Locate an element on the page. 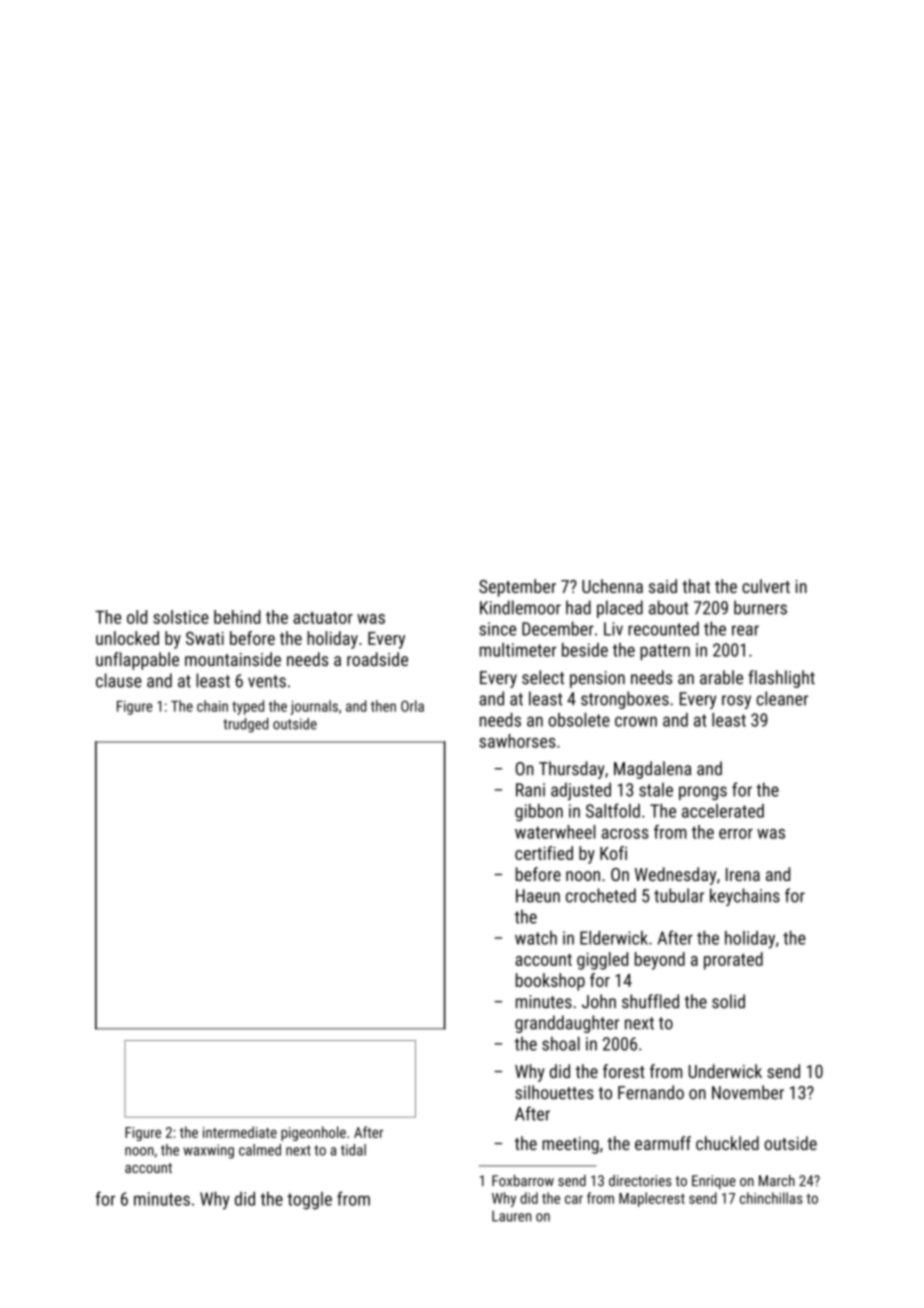 This image has width=924, height=1308. actuator is located at coordinates (323, 618).
